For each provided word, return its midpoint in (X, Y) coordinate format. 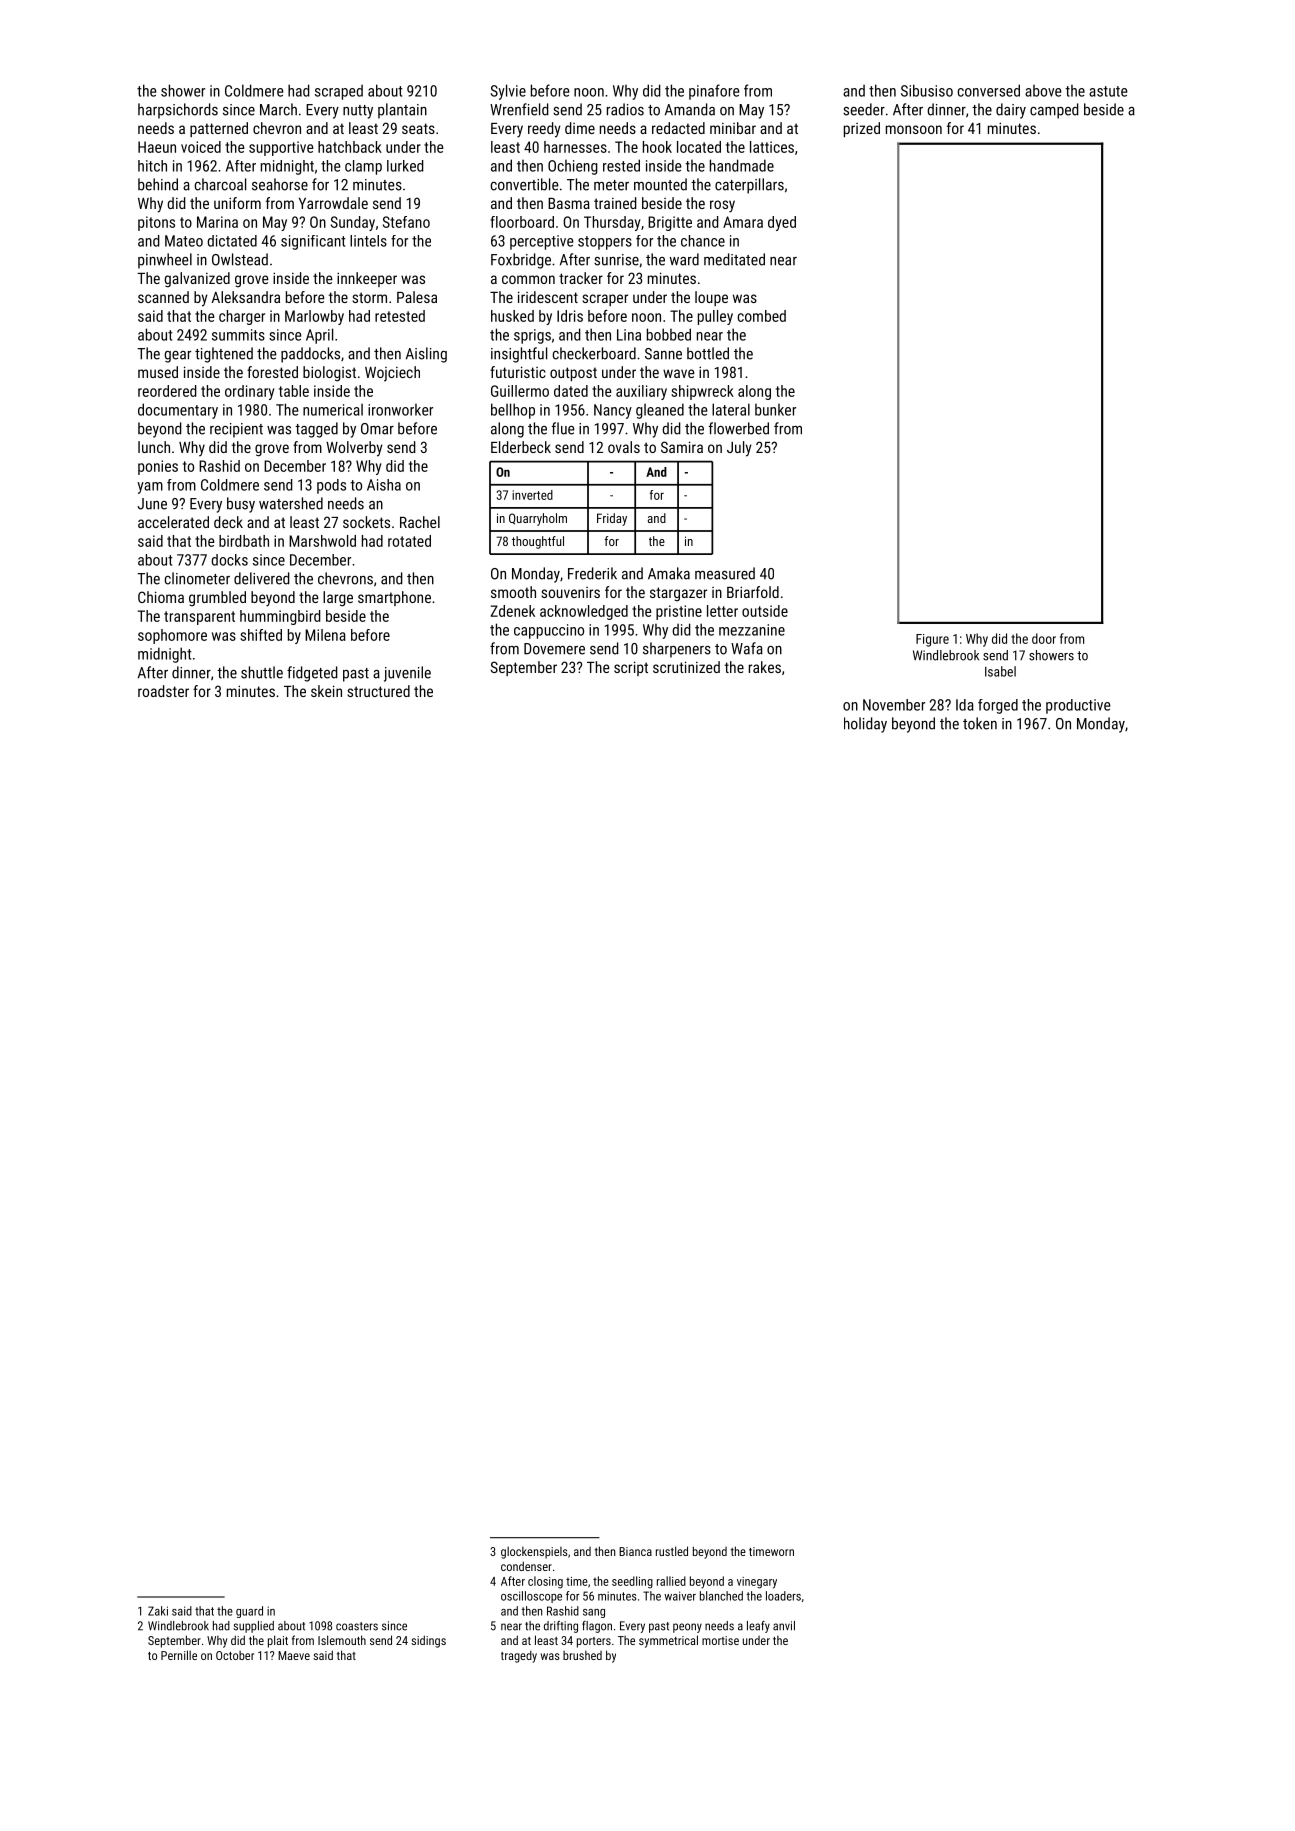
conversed (988, 90)
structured (378, 691)
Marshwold (322, 541)
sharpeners (677, 650)
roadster (163, 691)
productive (1078, 706)
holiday (865, 725)
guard (249, 1612)
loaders (783, 1596)
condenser (526, 1566)
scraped (339, 92)
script (631, 668)
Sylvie (508, 92)
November (894, 705)
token (980, 723)
